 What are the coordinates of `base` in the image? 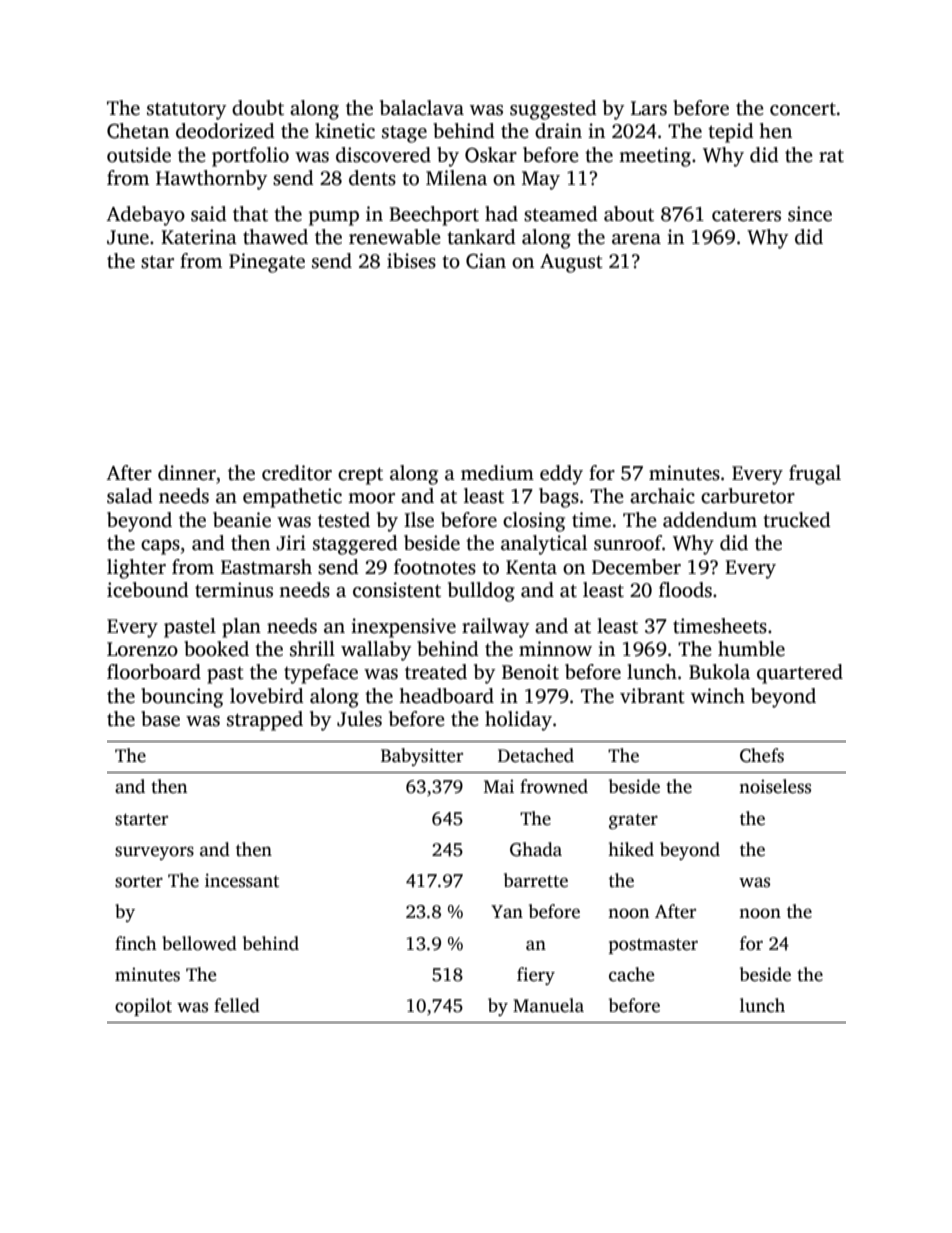 It's located at (160, 719).
